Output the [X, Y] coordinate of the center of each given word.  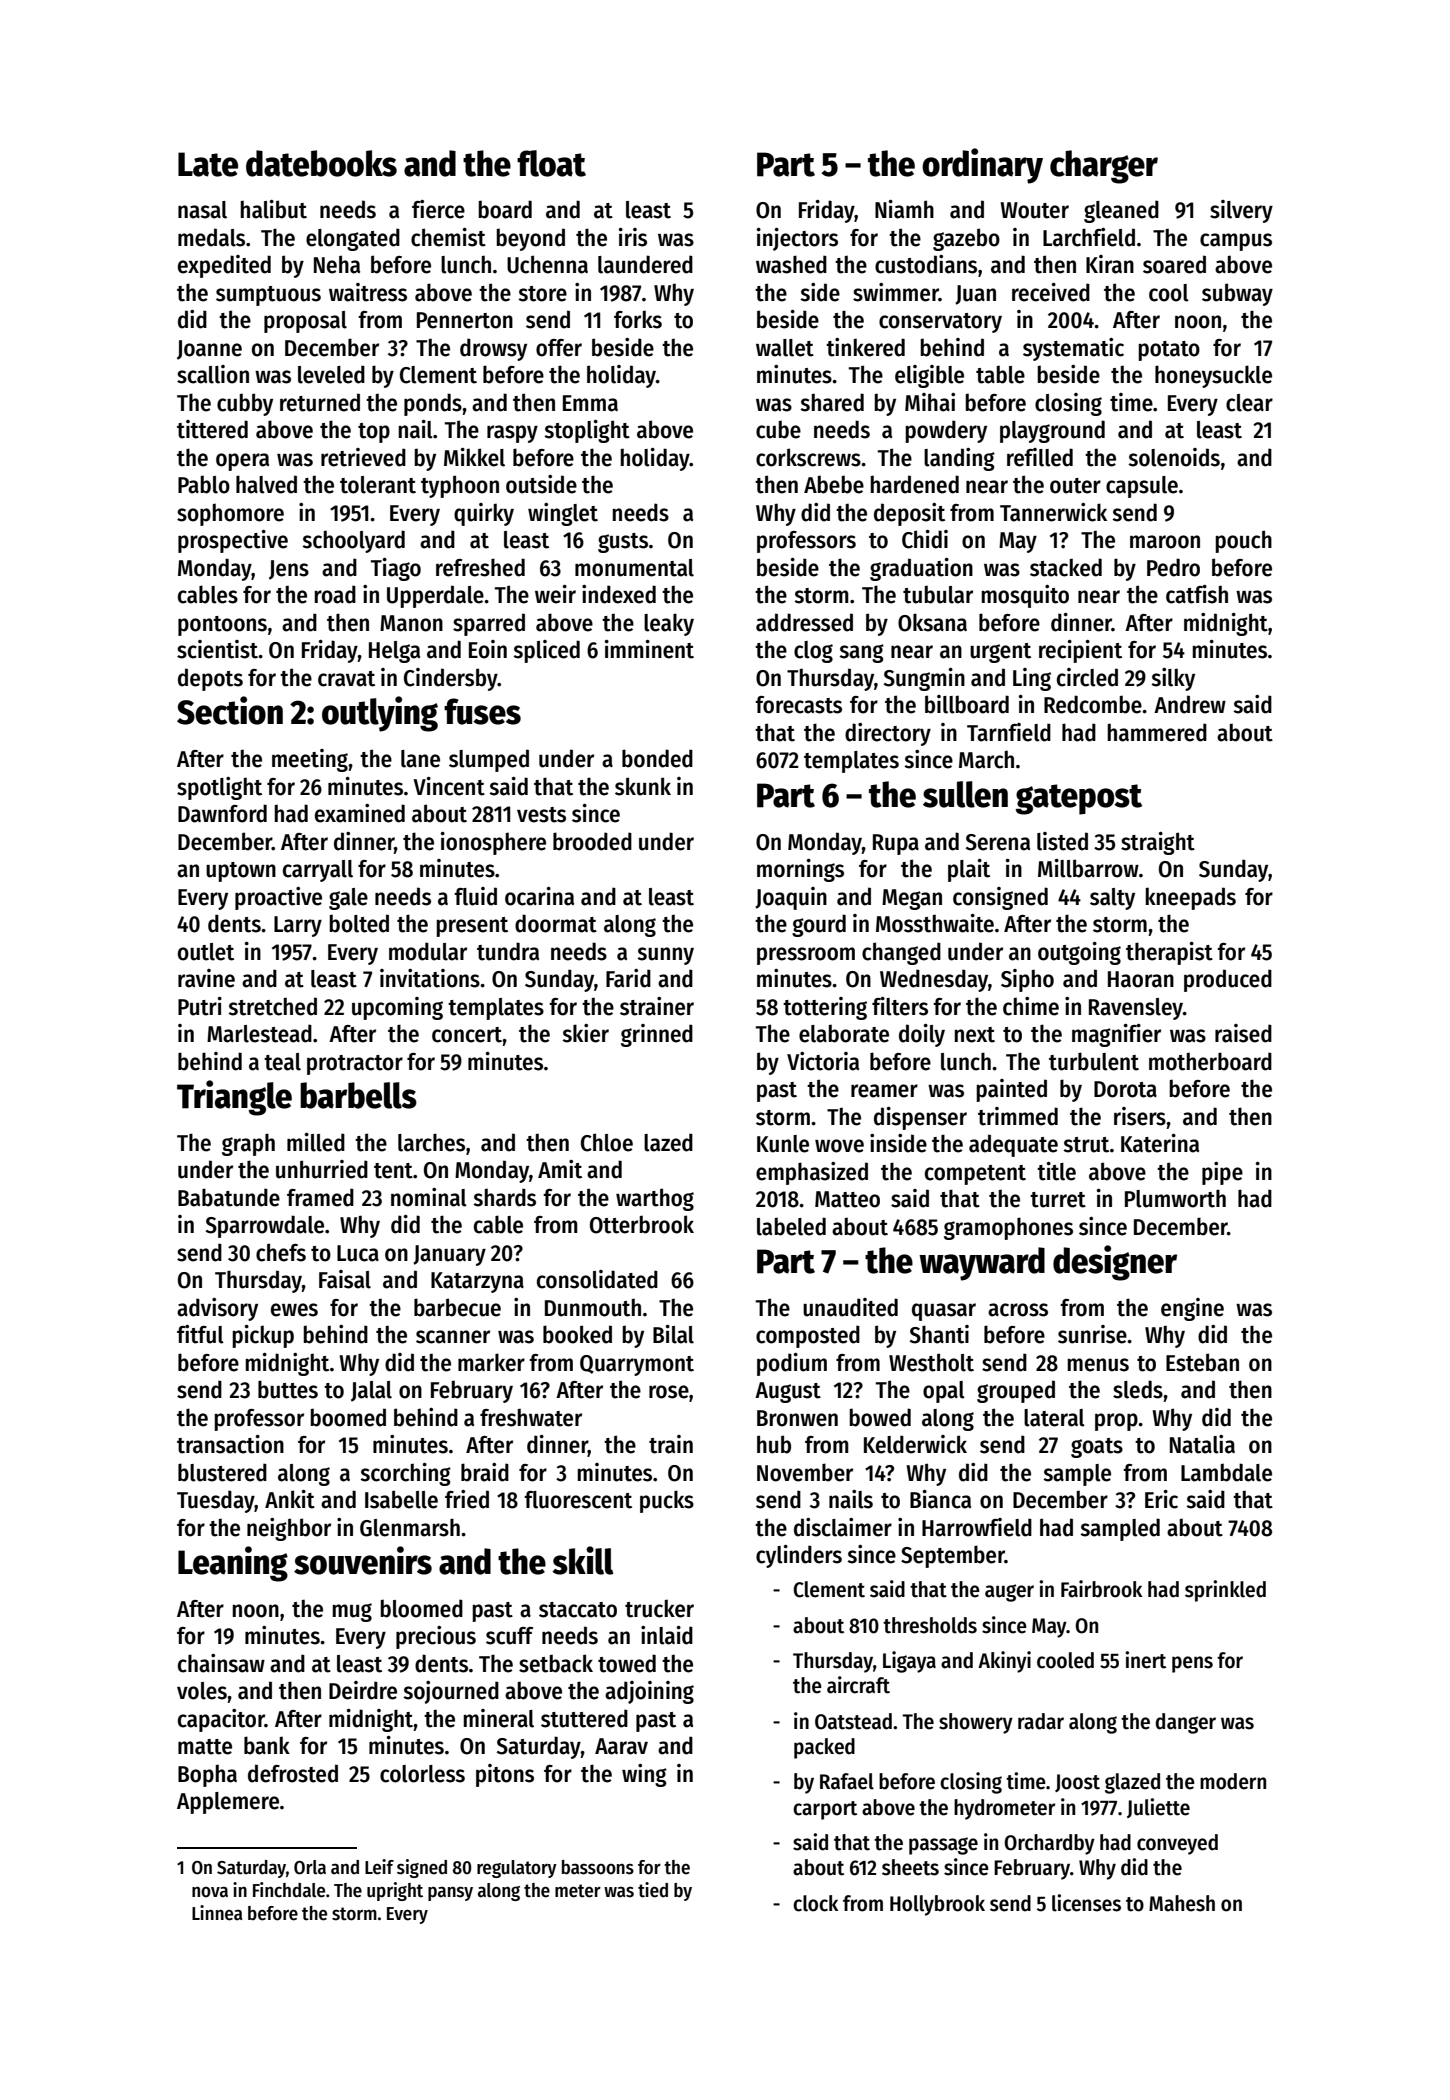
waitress [368, 292]
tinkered [865, 347]
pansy [450, 1893]
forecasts [798, 705]
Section [230, 710]
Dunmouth [593, 1308]
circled [1087, 677]
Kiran [1110, 264]
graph [248, 1144]
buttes [288, 1389]
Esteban [1202, 1362]
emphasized [812, 1173]
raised [1243, 1033]
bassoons [598, 1867]
